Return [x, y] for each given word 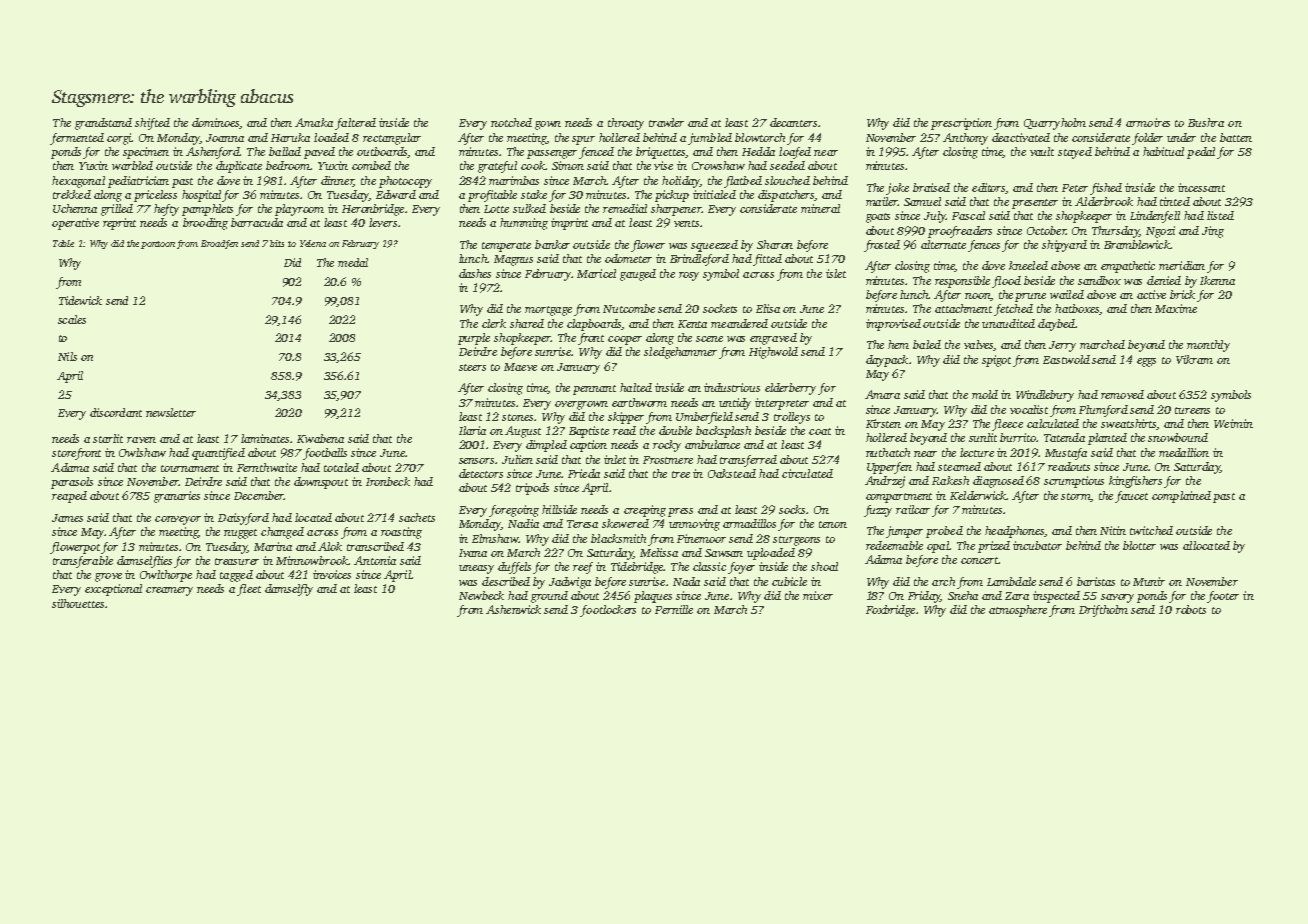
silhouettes [78, 603]
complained [1181, 497]
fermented [77, 139]
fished [1106, 189]
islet [836, 273]
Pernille [674, 609]
